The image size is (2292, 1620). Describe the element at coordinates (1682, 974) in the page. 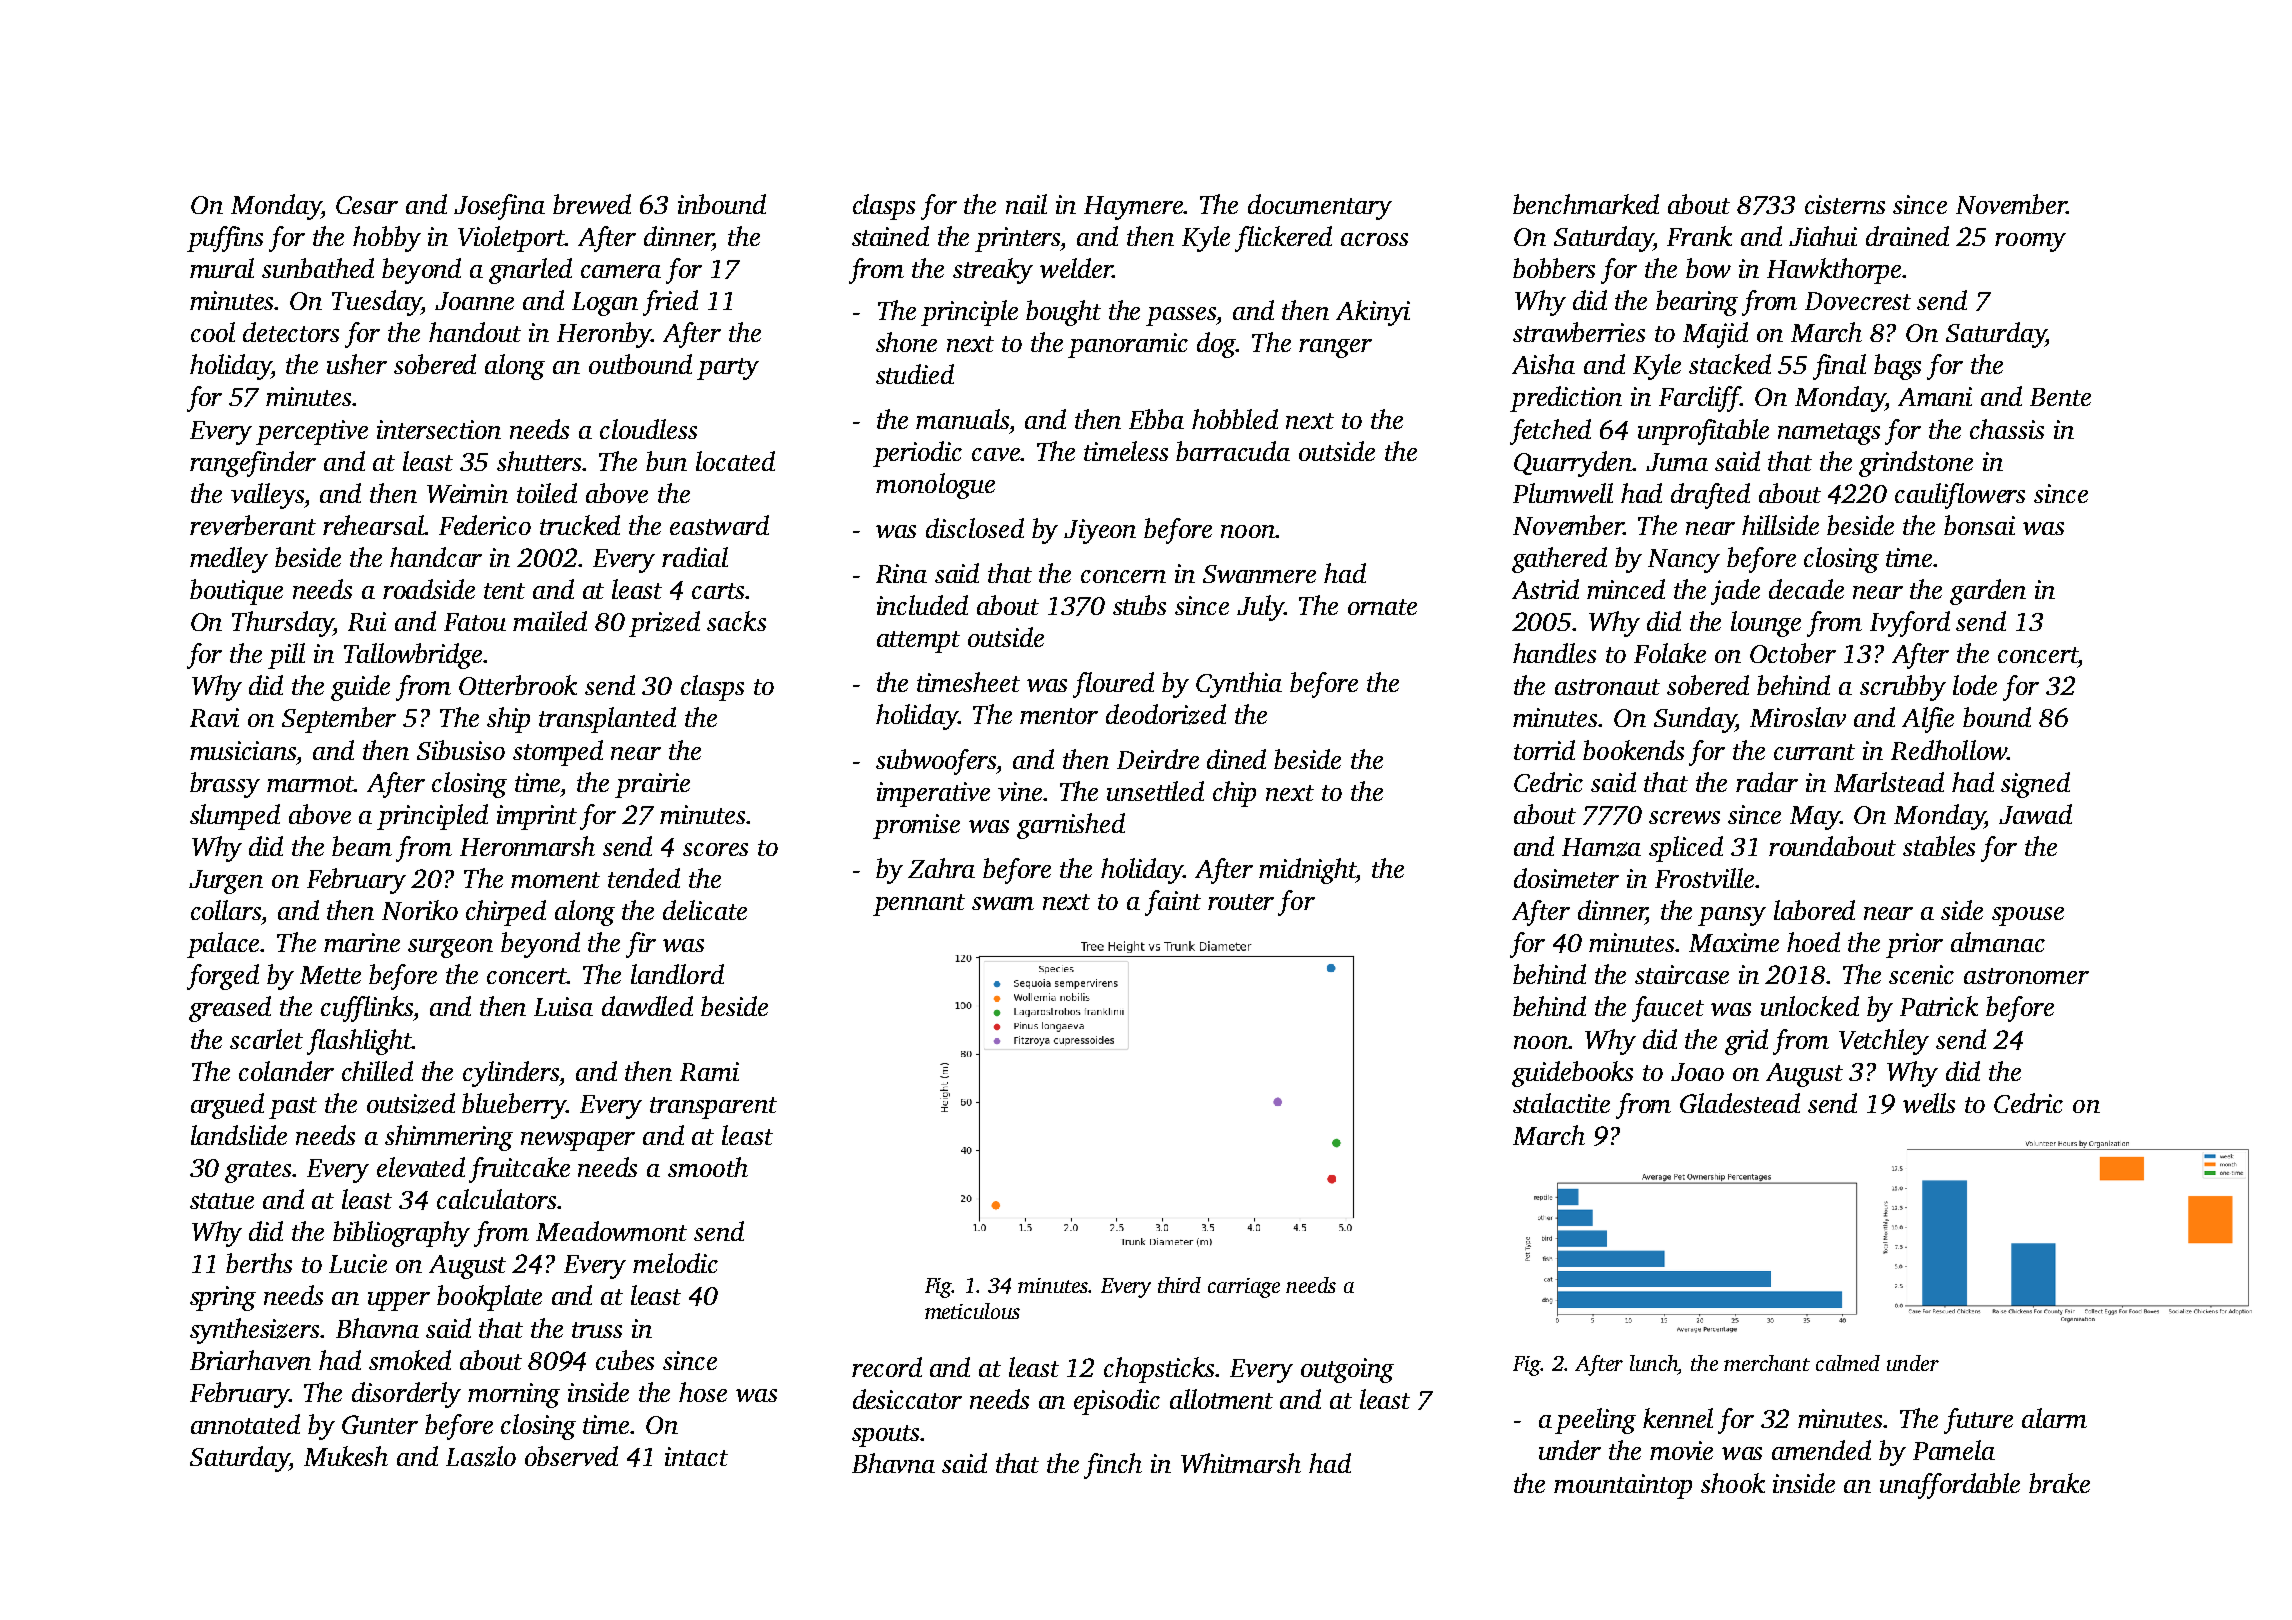

I see `staircase` at that location.
